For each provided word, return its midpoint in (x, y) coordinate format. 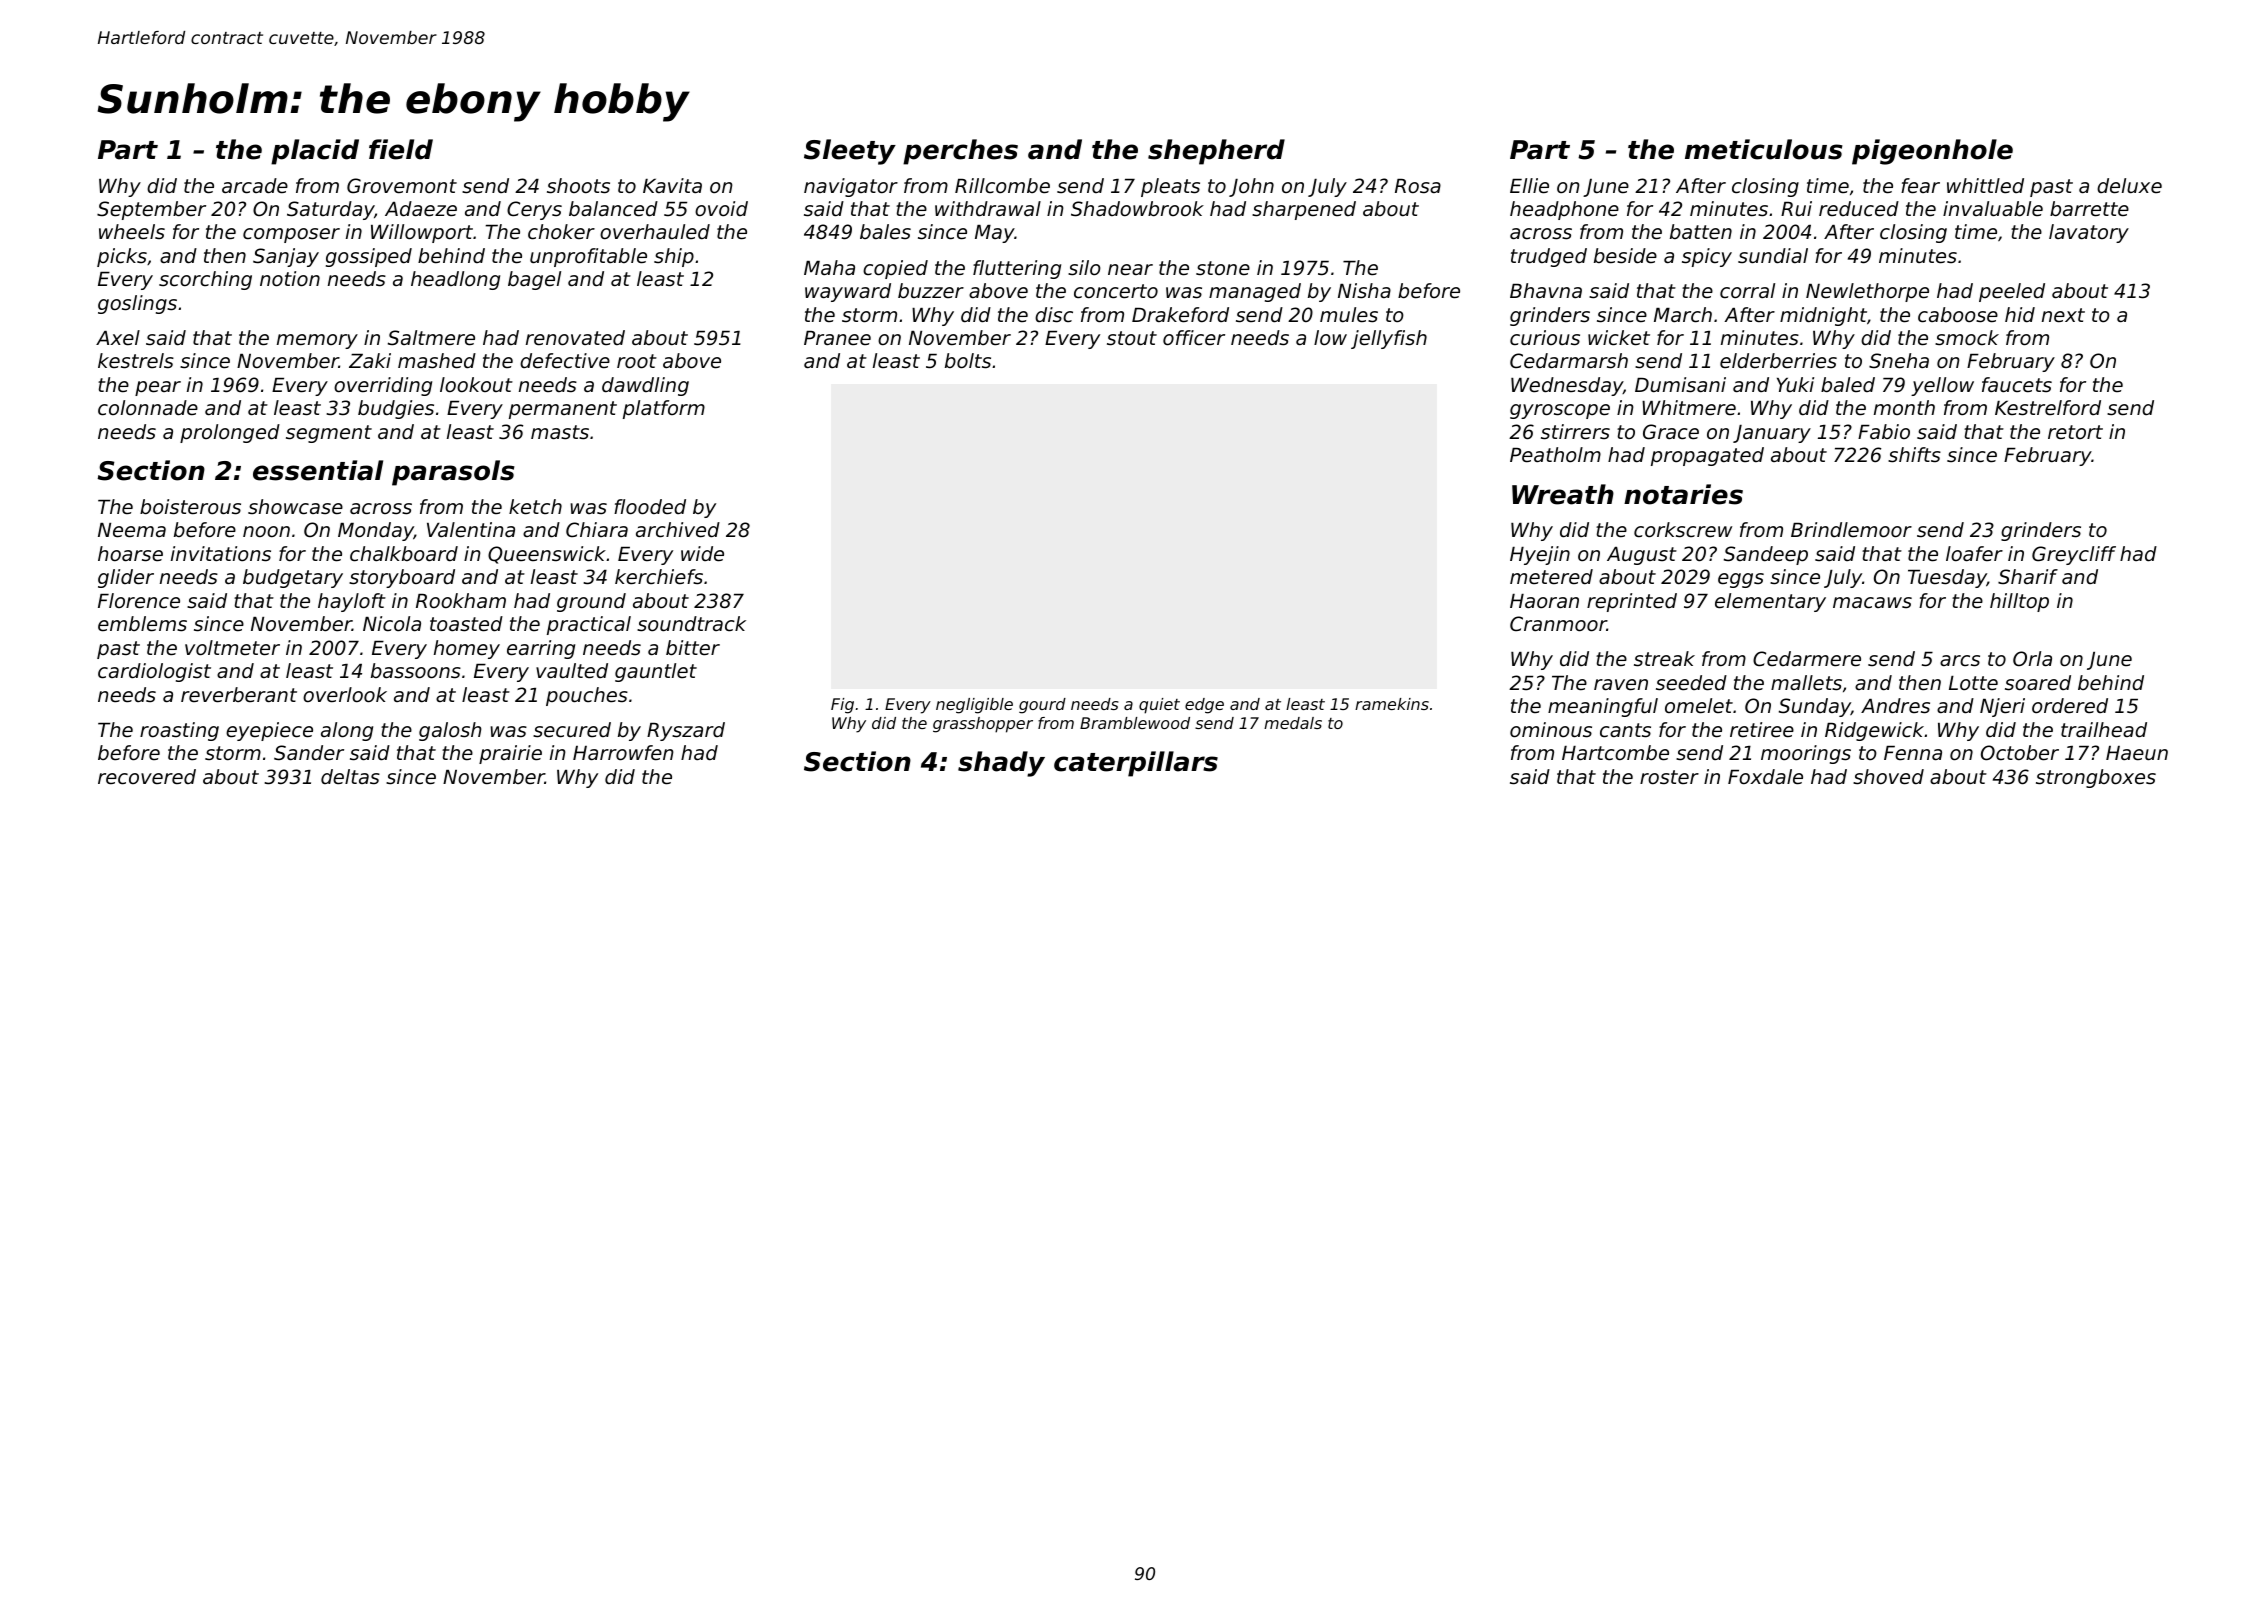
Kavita (672, 185)
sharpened (1304, 210)
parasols (453, 473)
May (995, 234)
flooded (650, 507)
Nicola (392, 624)
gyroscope (1560, 411)
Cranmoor (1558, 624)
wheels (132, 232)
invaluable (1993, 209)
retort (2075, 432)
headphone (1564, 210)
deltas (350, 777)
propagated (1707, 456)
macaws (1872, 603)
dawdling (645, 386)
